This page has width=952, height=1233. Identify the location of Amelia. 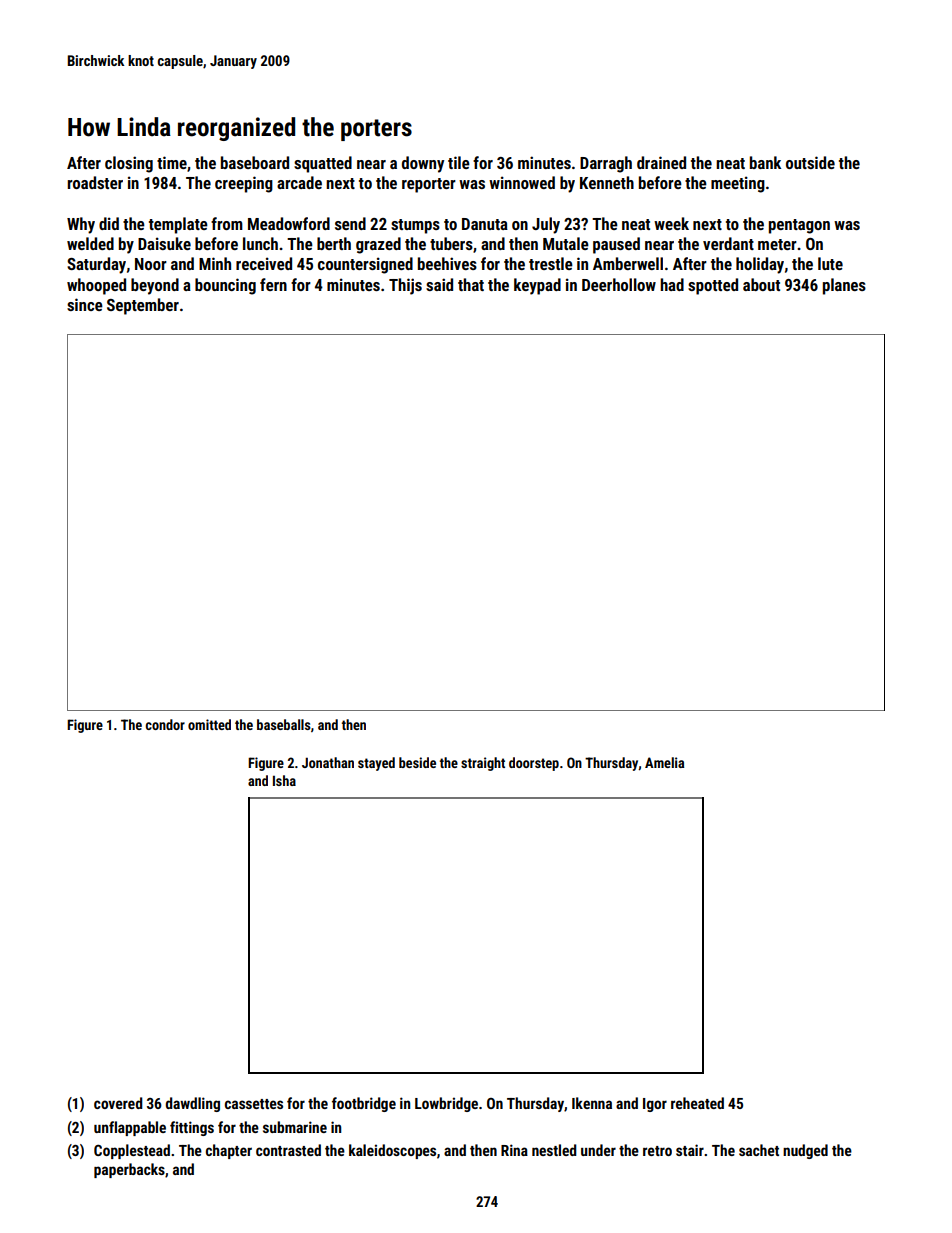
(664, 762).
